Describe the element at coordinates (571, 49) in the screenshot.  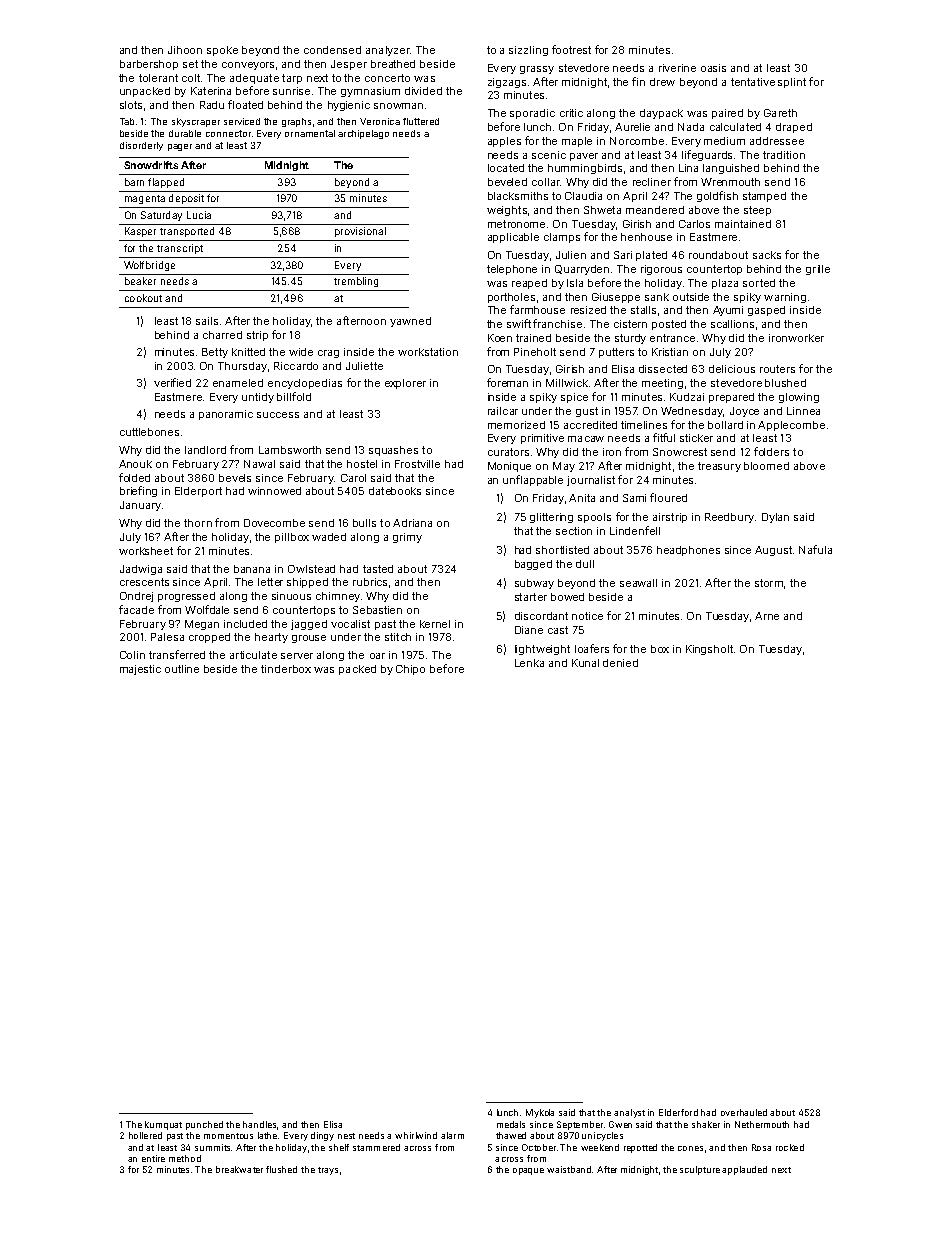
I see `footrest` at that location.
